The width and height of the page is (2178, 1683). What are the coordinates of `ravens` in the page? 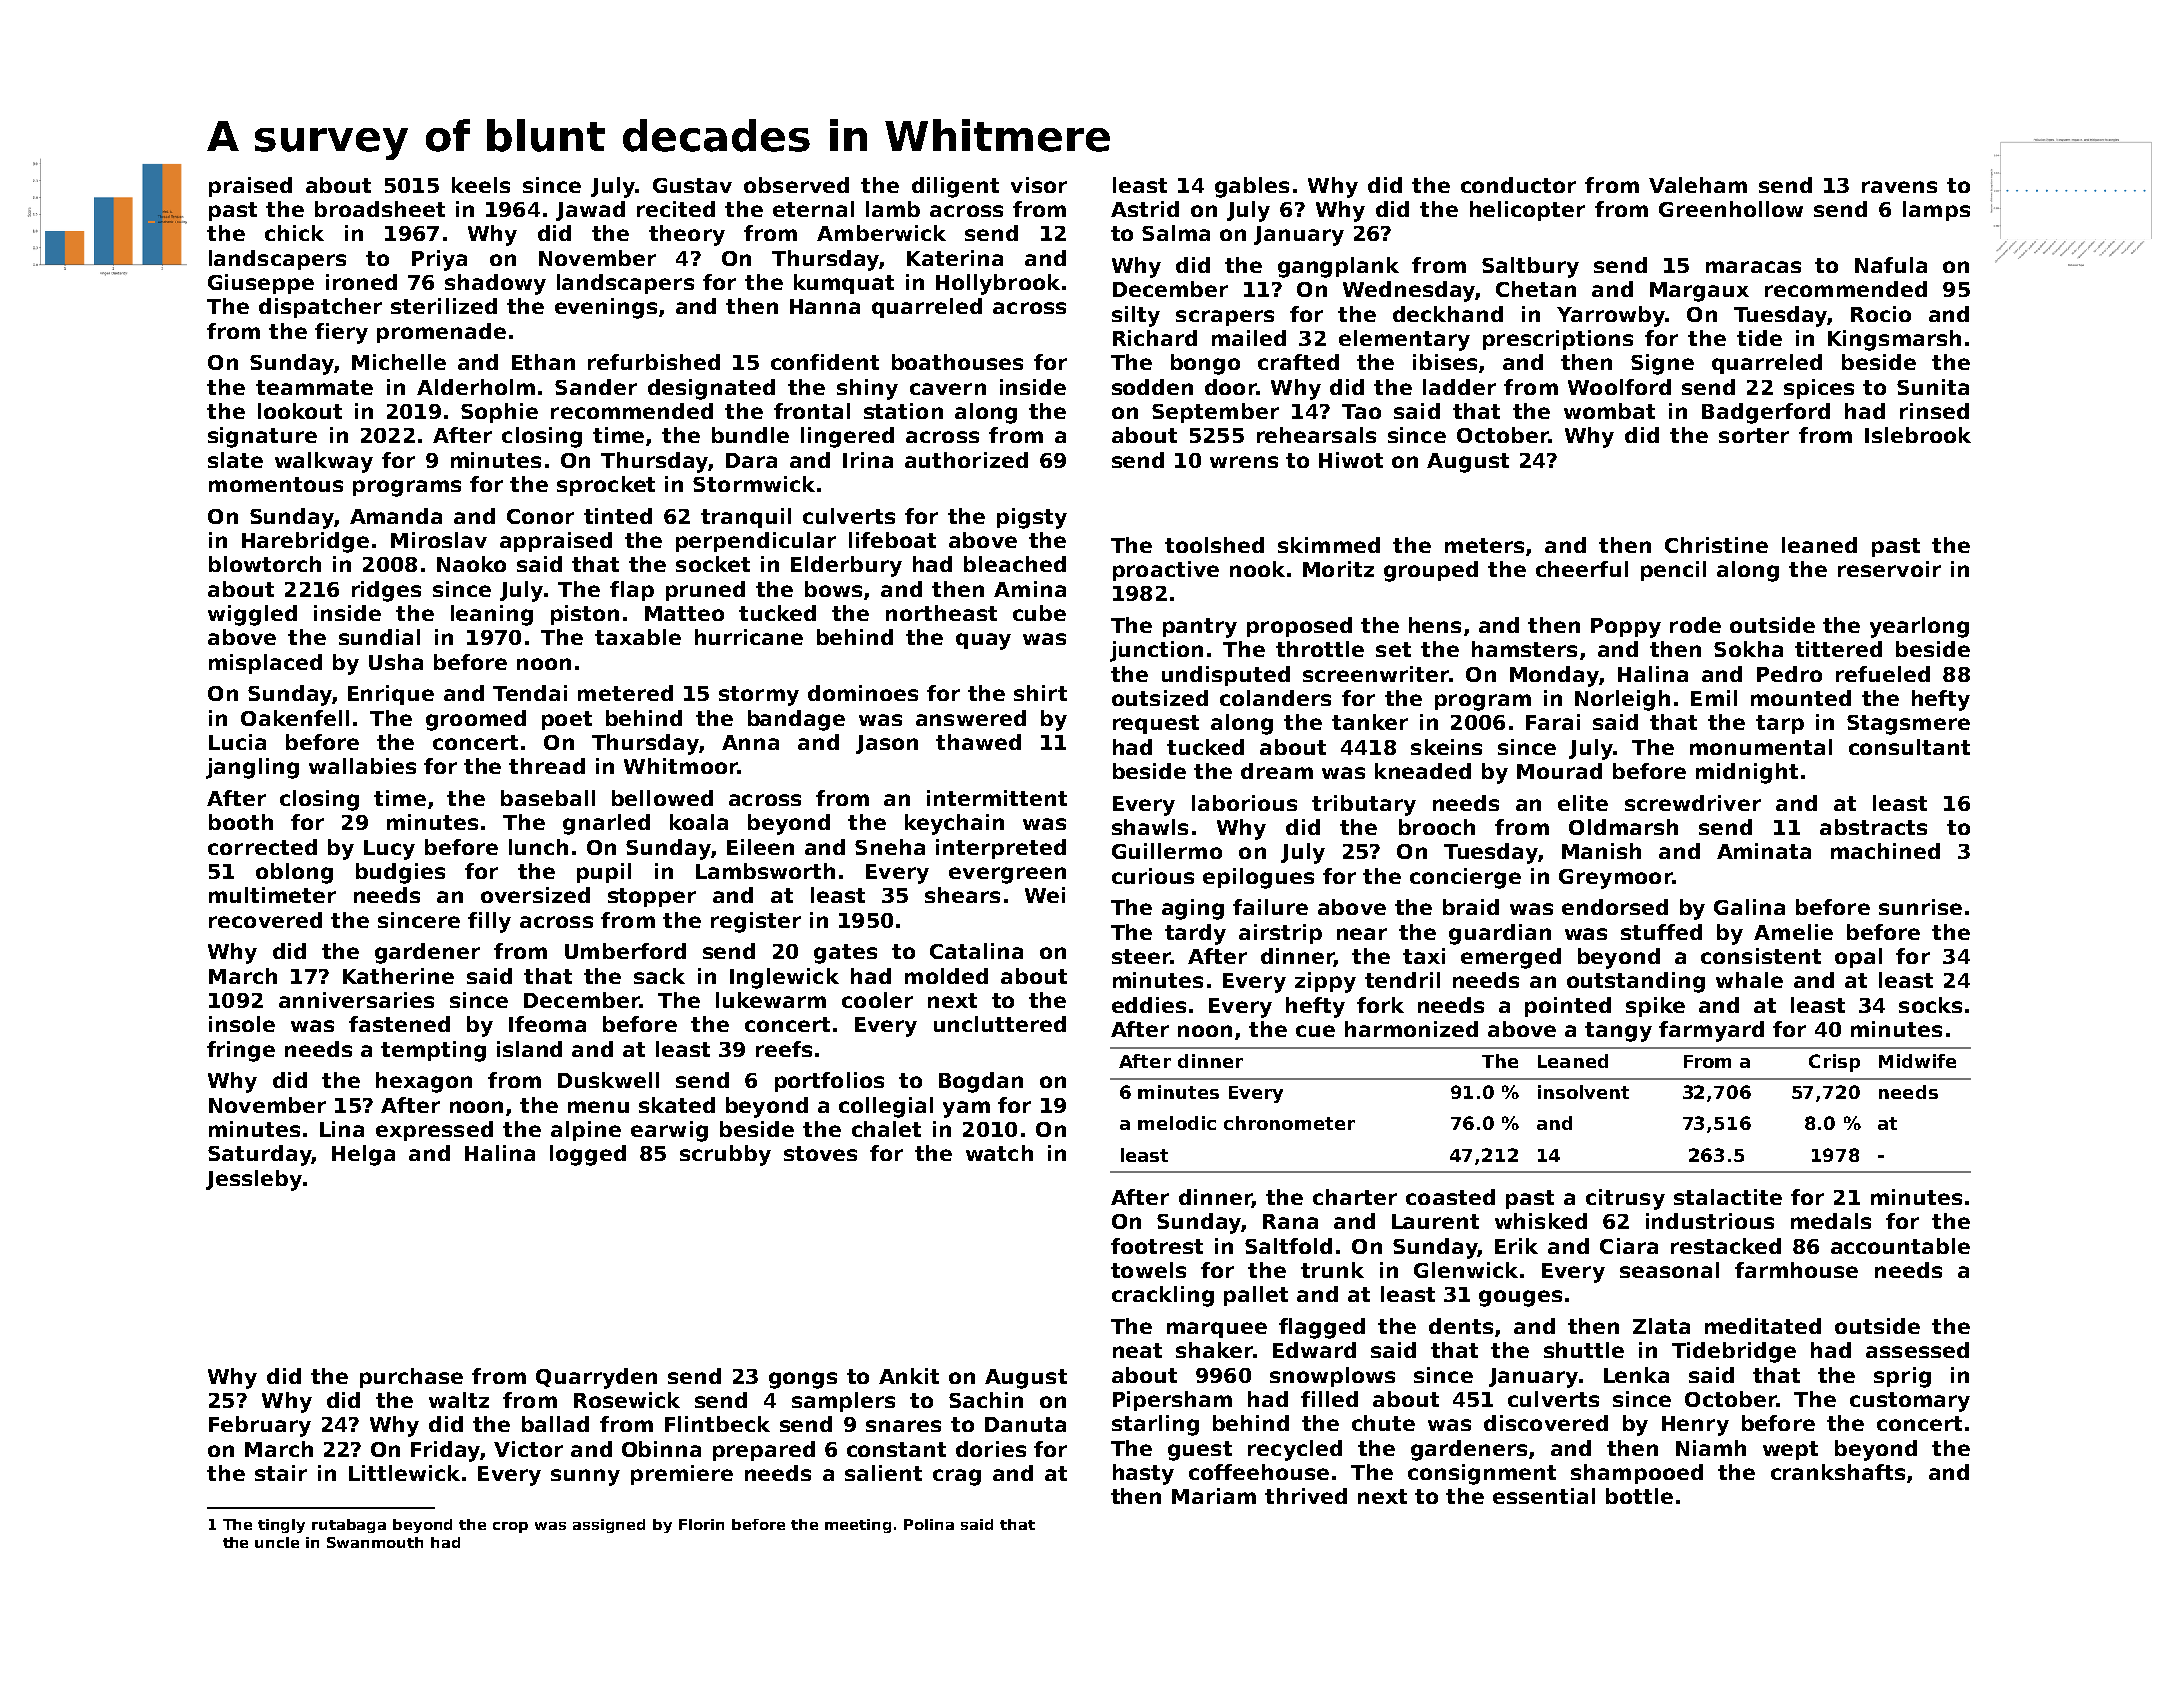 It's located at (1899, 187).
